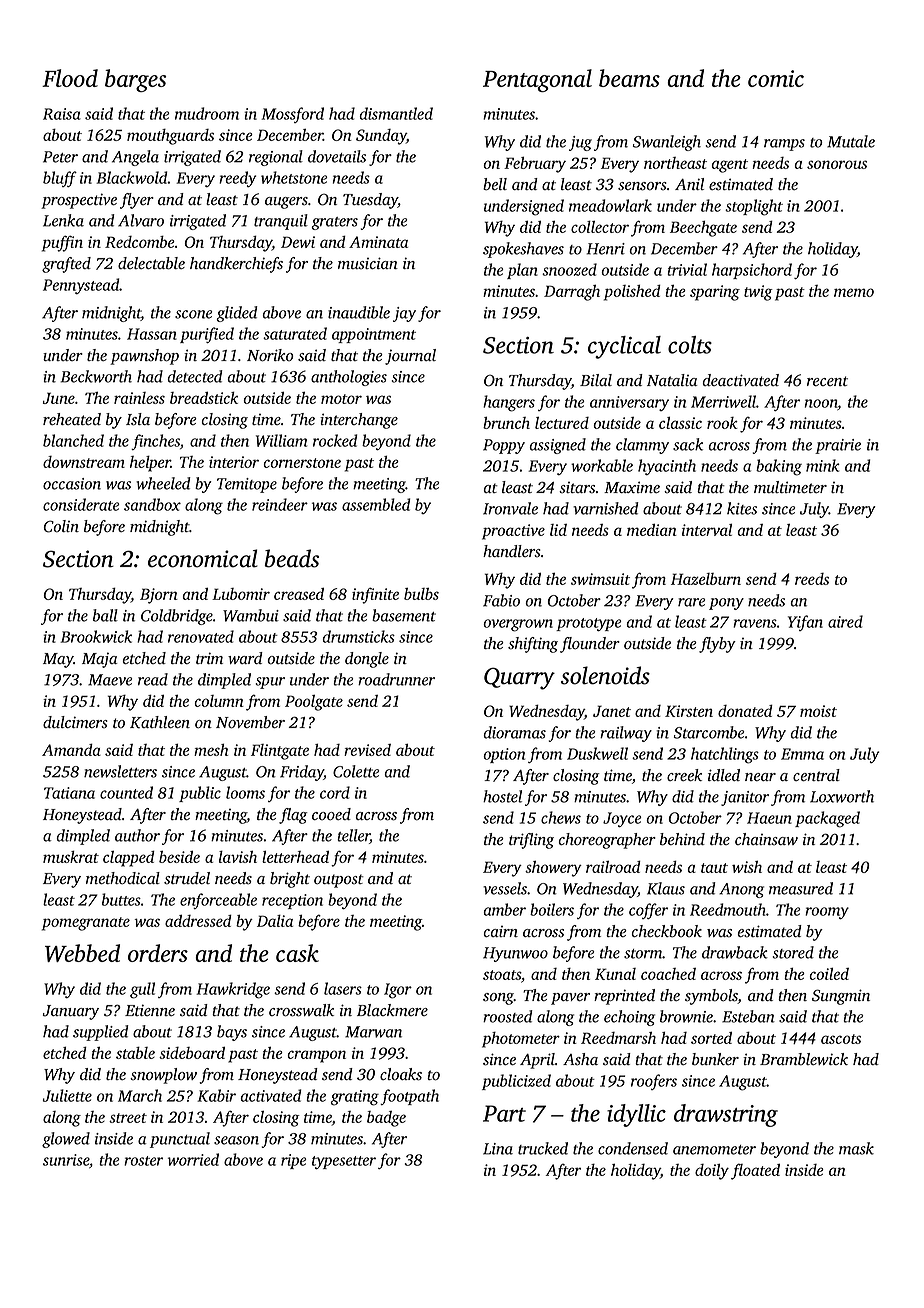  Describe the element at coordinates (748, 1016) in the screenshot. I see `Esteban` at that location.
